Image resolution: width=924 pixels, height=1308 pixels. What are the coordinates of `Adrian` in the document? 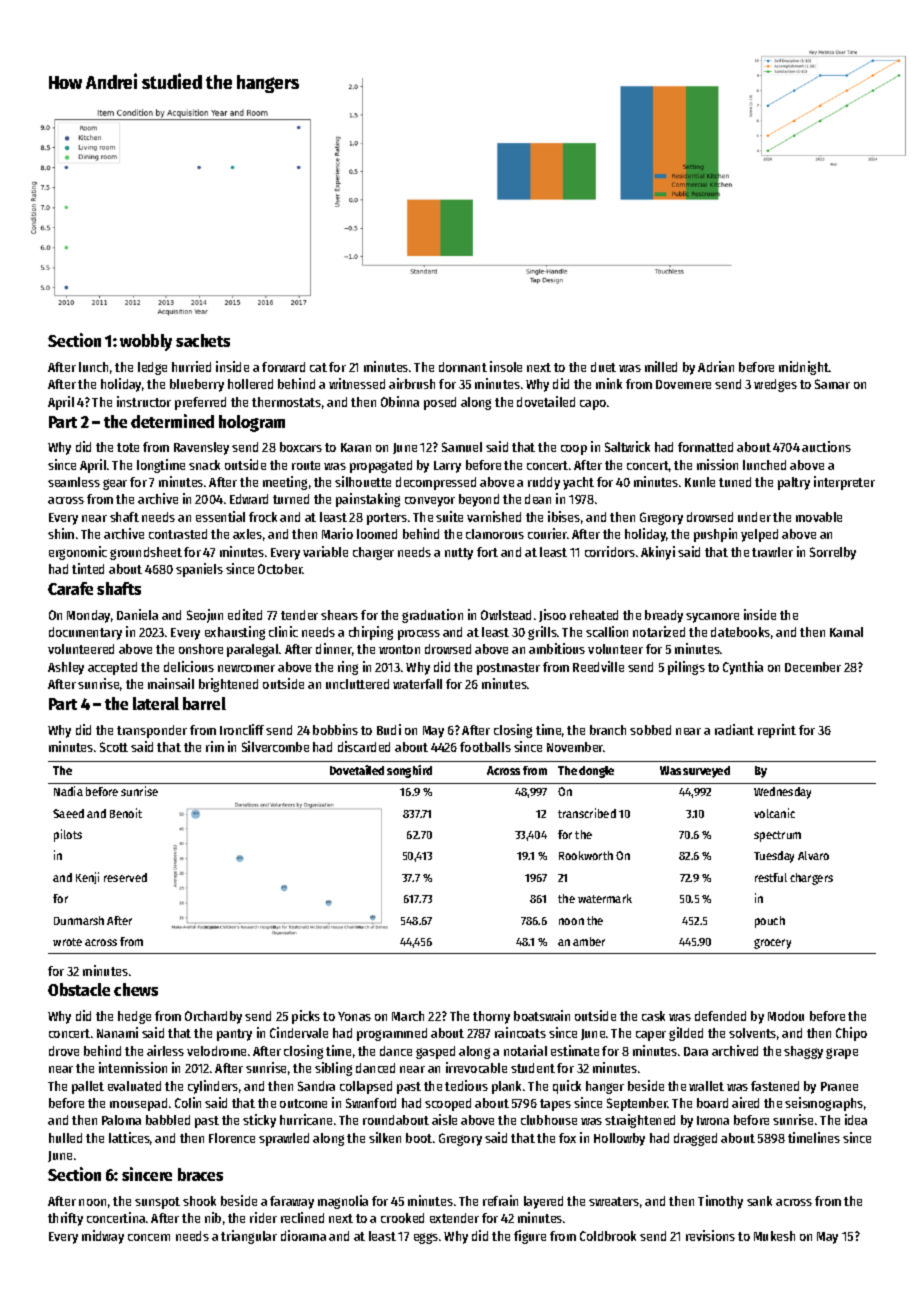 It's located at (716, 366).
